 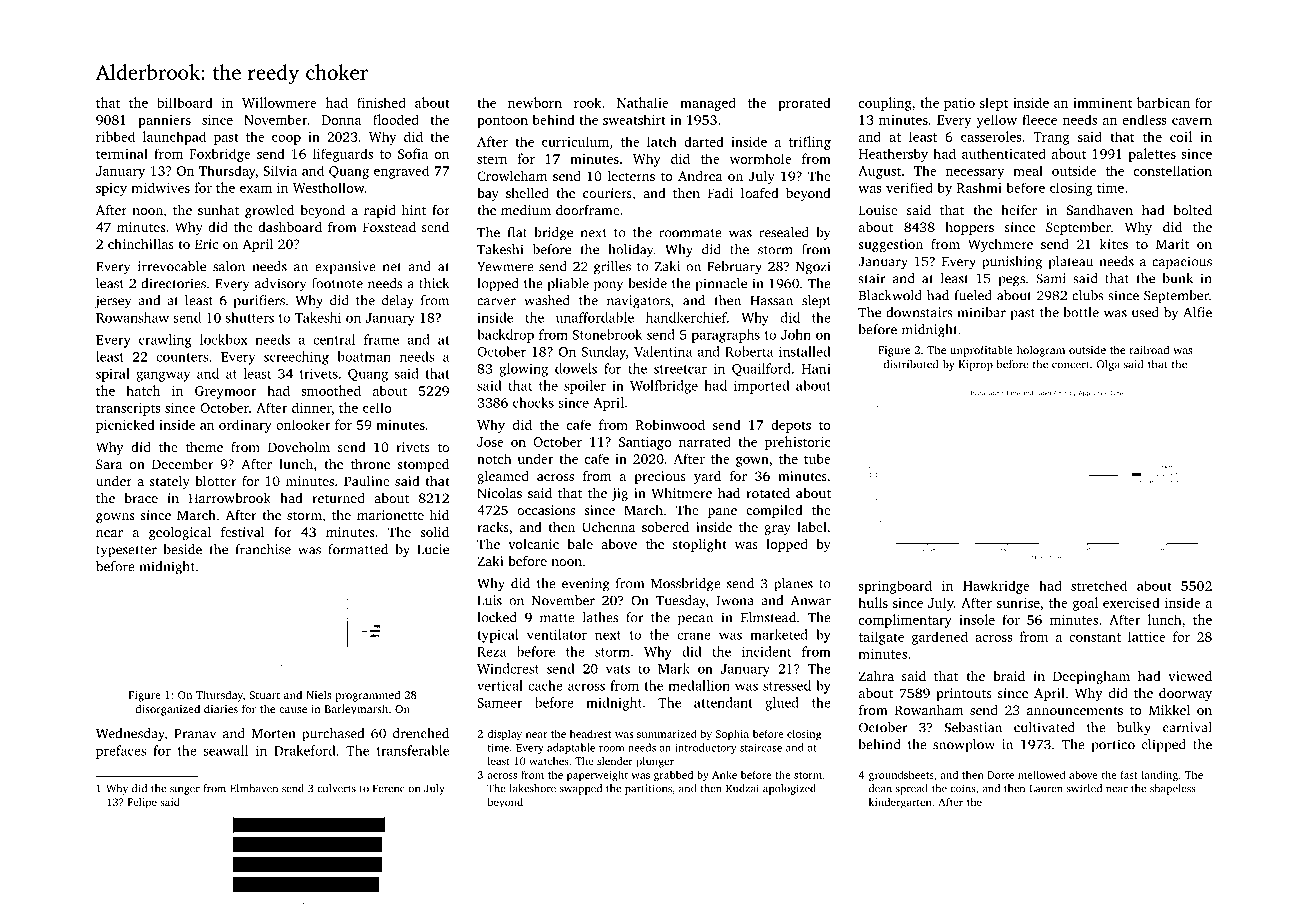 I want to click on lakeshore, so click(x=532, y=788).
